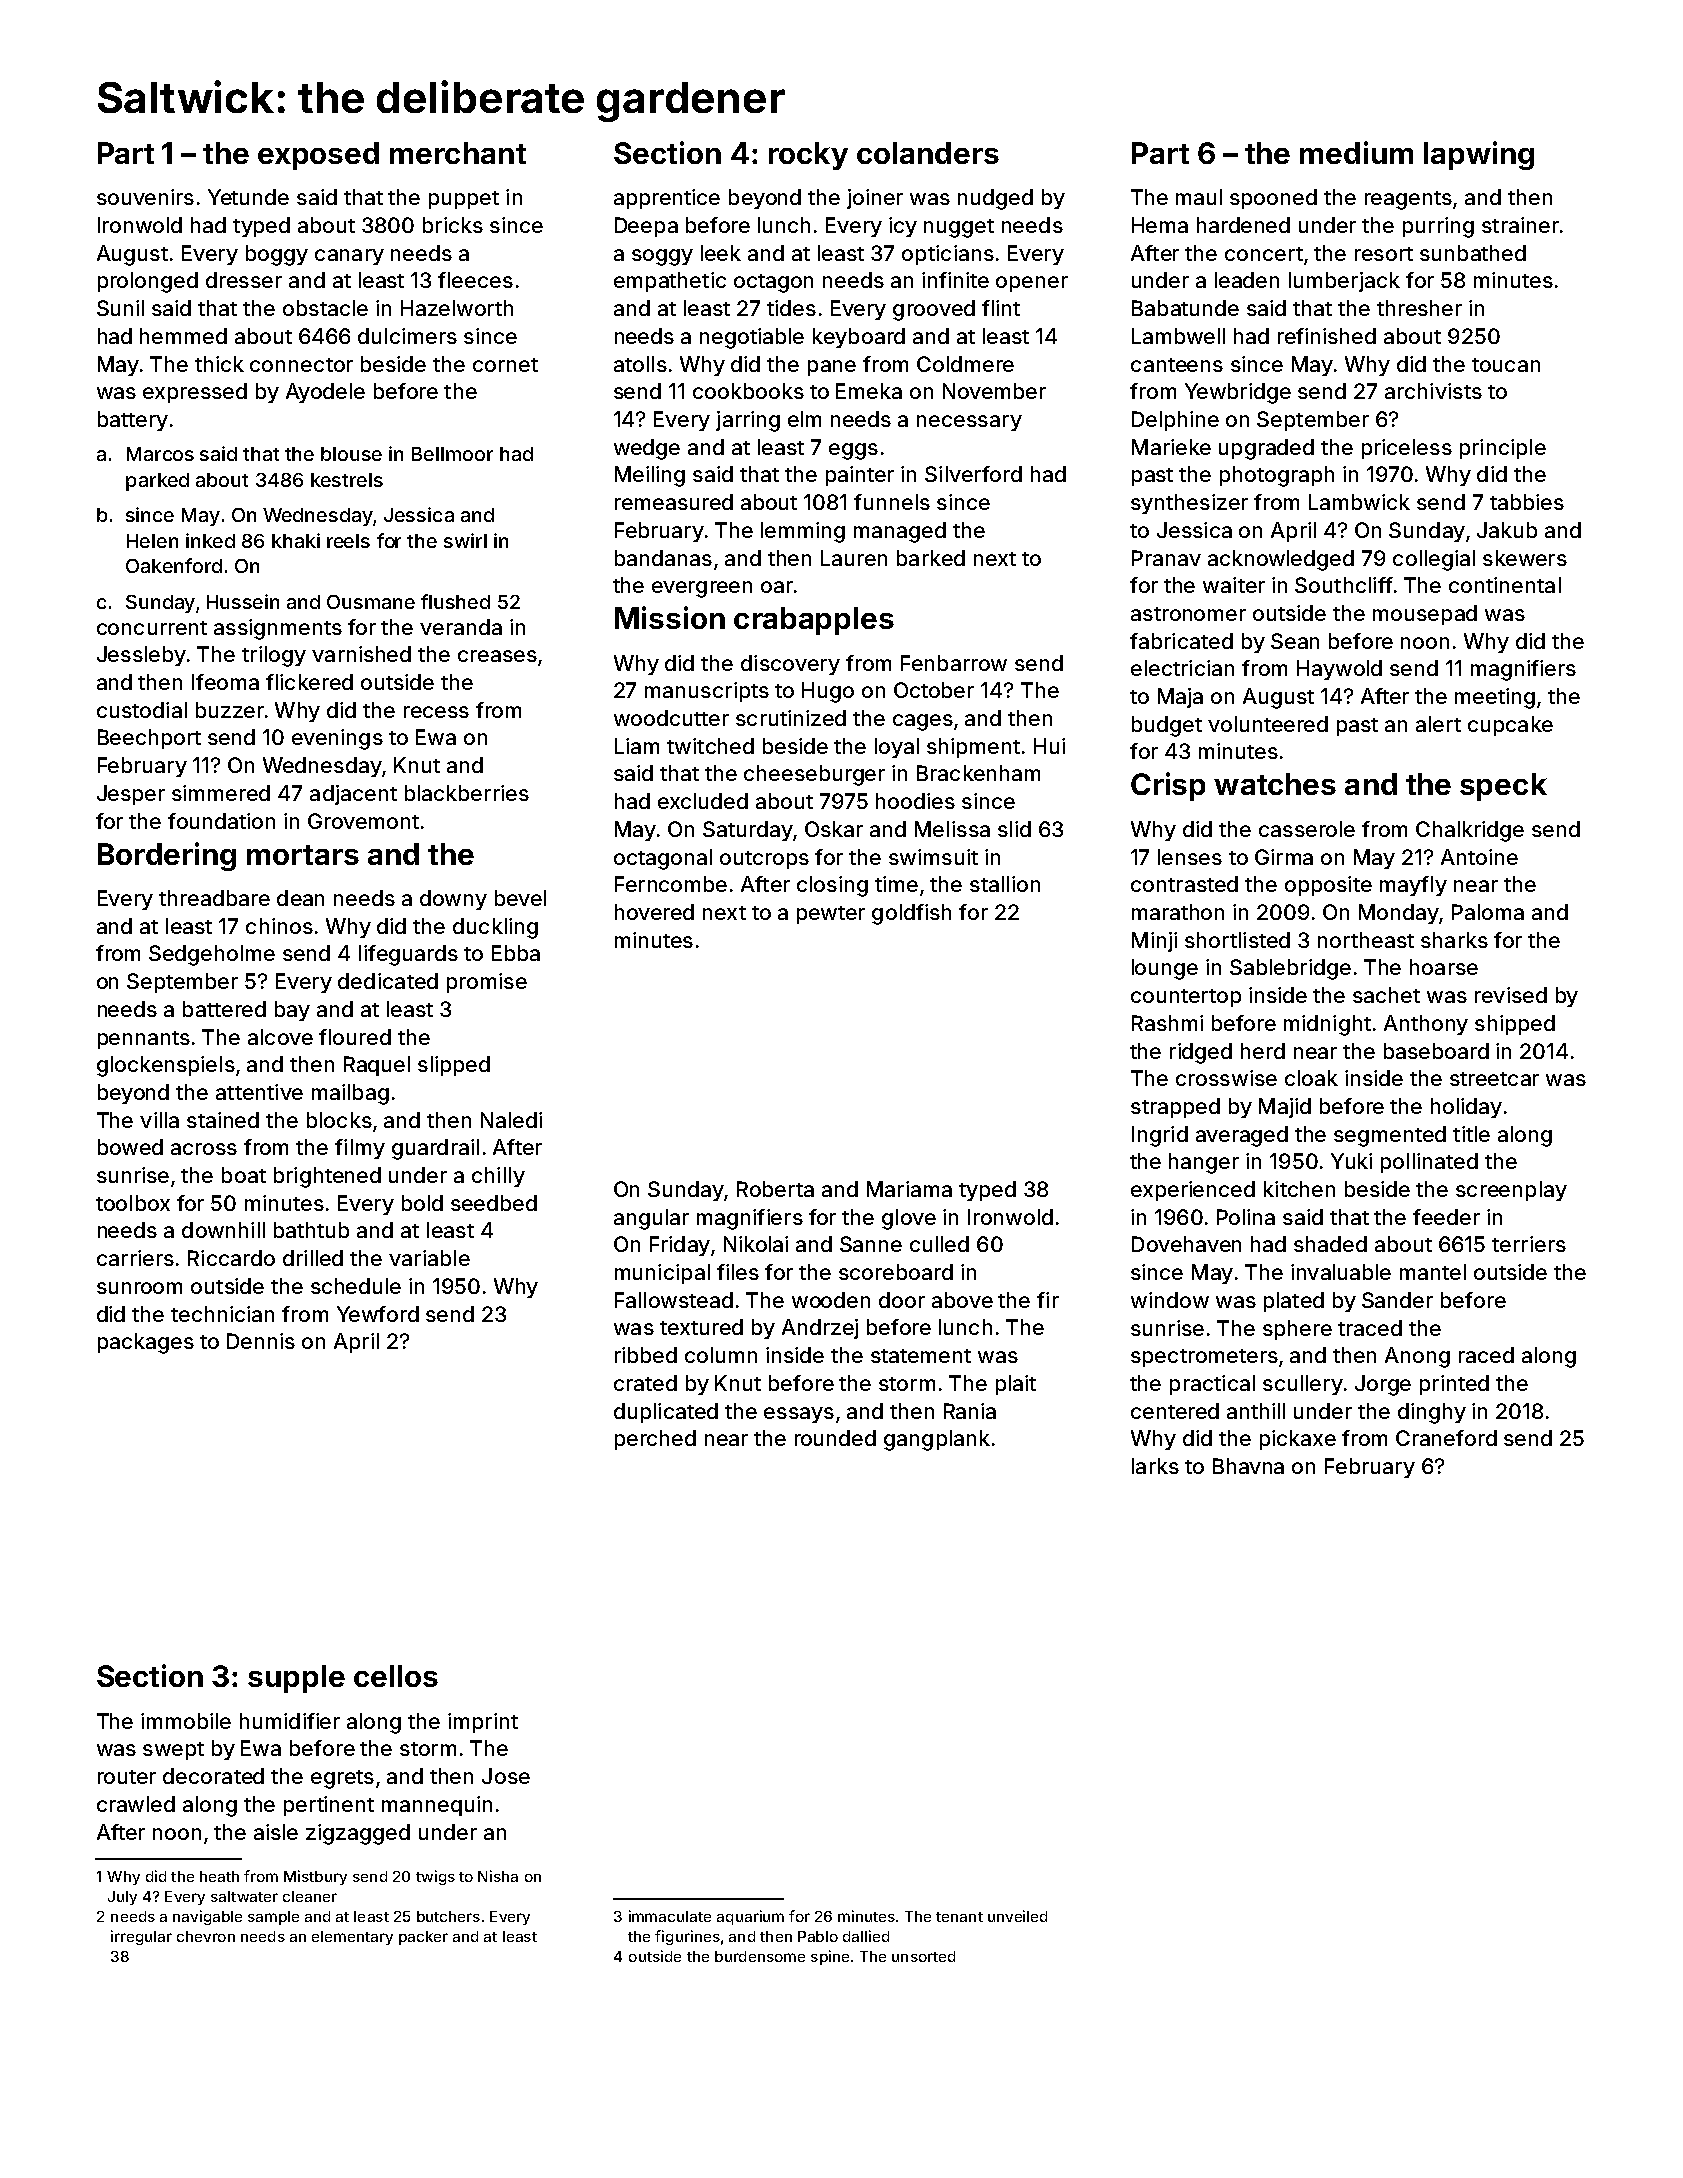  Describe the element at coordinates (1275, 784) in the screenshot. I see `watches` at that location.
